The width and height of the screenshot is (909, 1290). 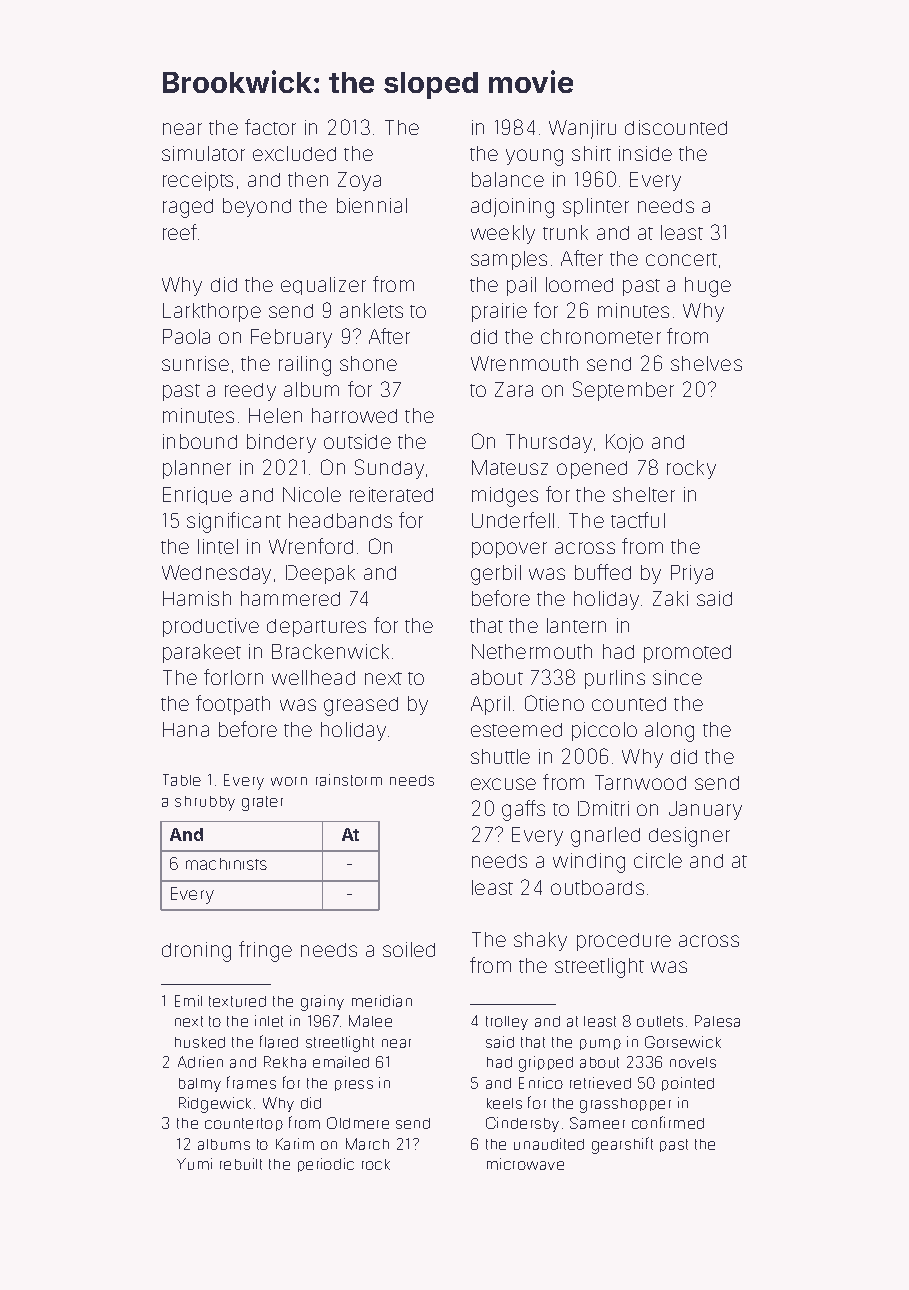 What do you see at coordinates (540, 941) in the screenshot?
I see `shaky` at bounding box center [540, 941].
